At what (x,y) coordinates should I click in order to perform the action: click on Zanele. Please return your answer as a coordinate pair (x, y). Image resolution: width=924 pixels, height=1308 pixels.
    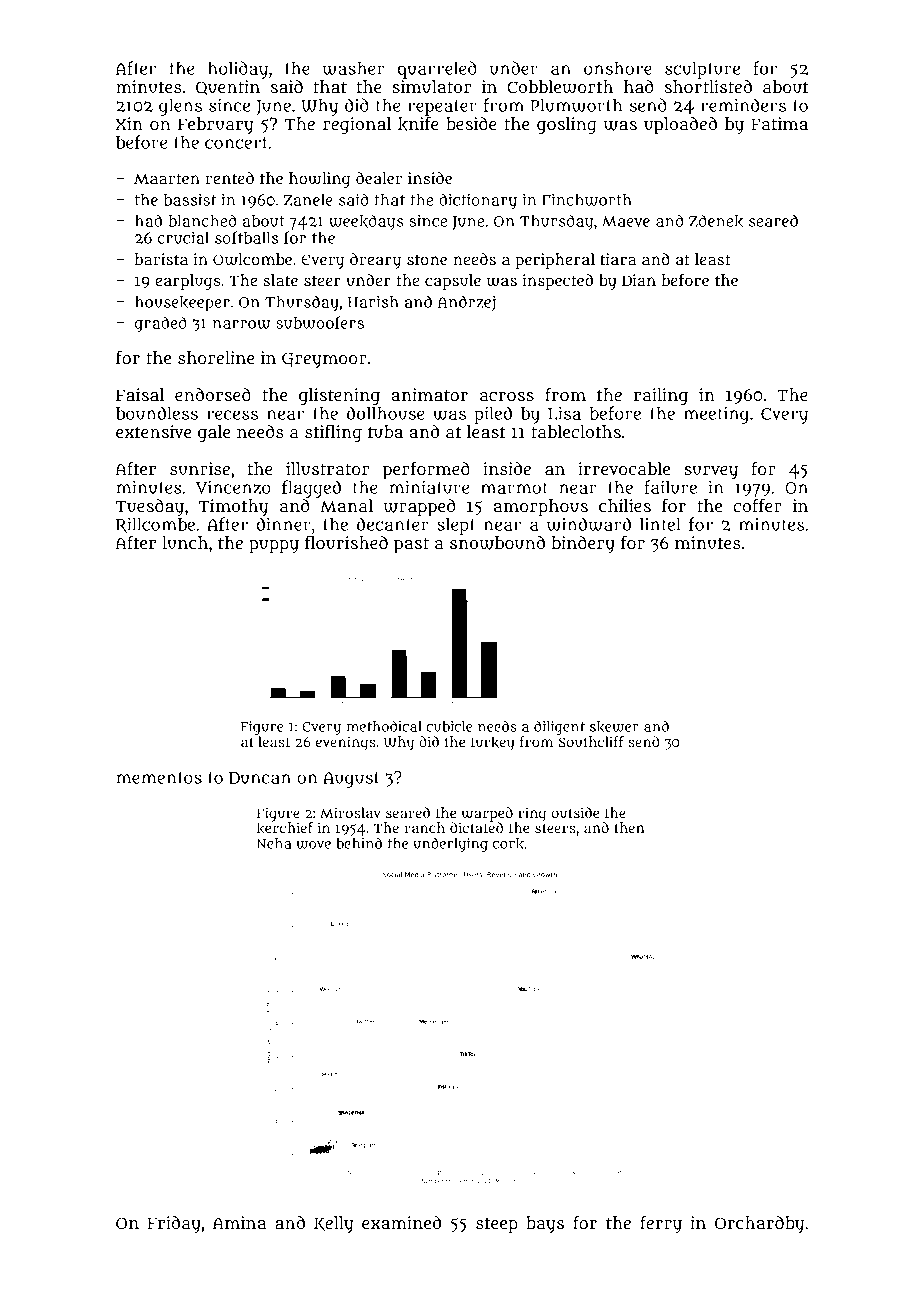
    Looking at the image, I should click on (308, 199).
